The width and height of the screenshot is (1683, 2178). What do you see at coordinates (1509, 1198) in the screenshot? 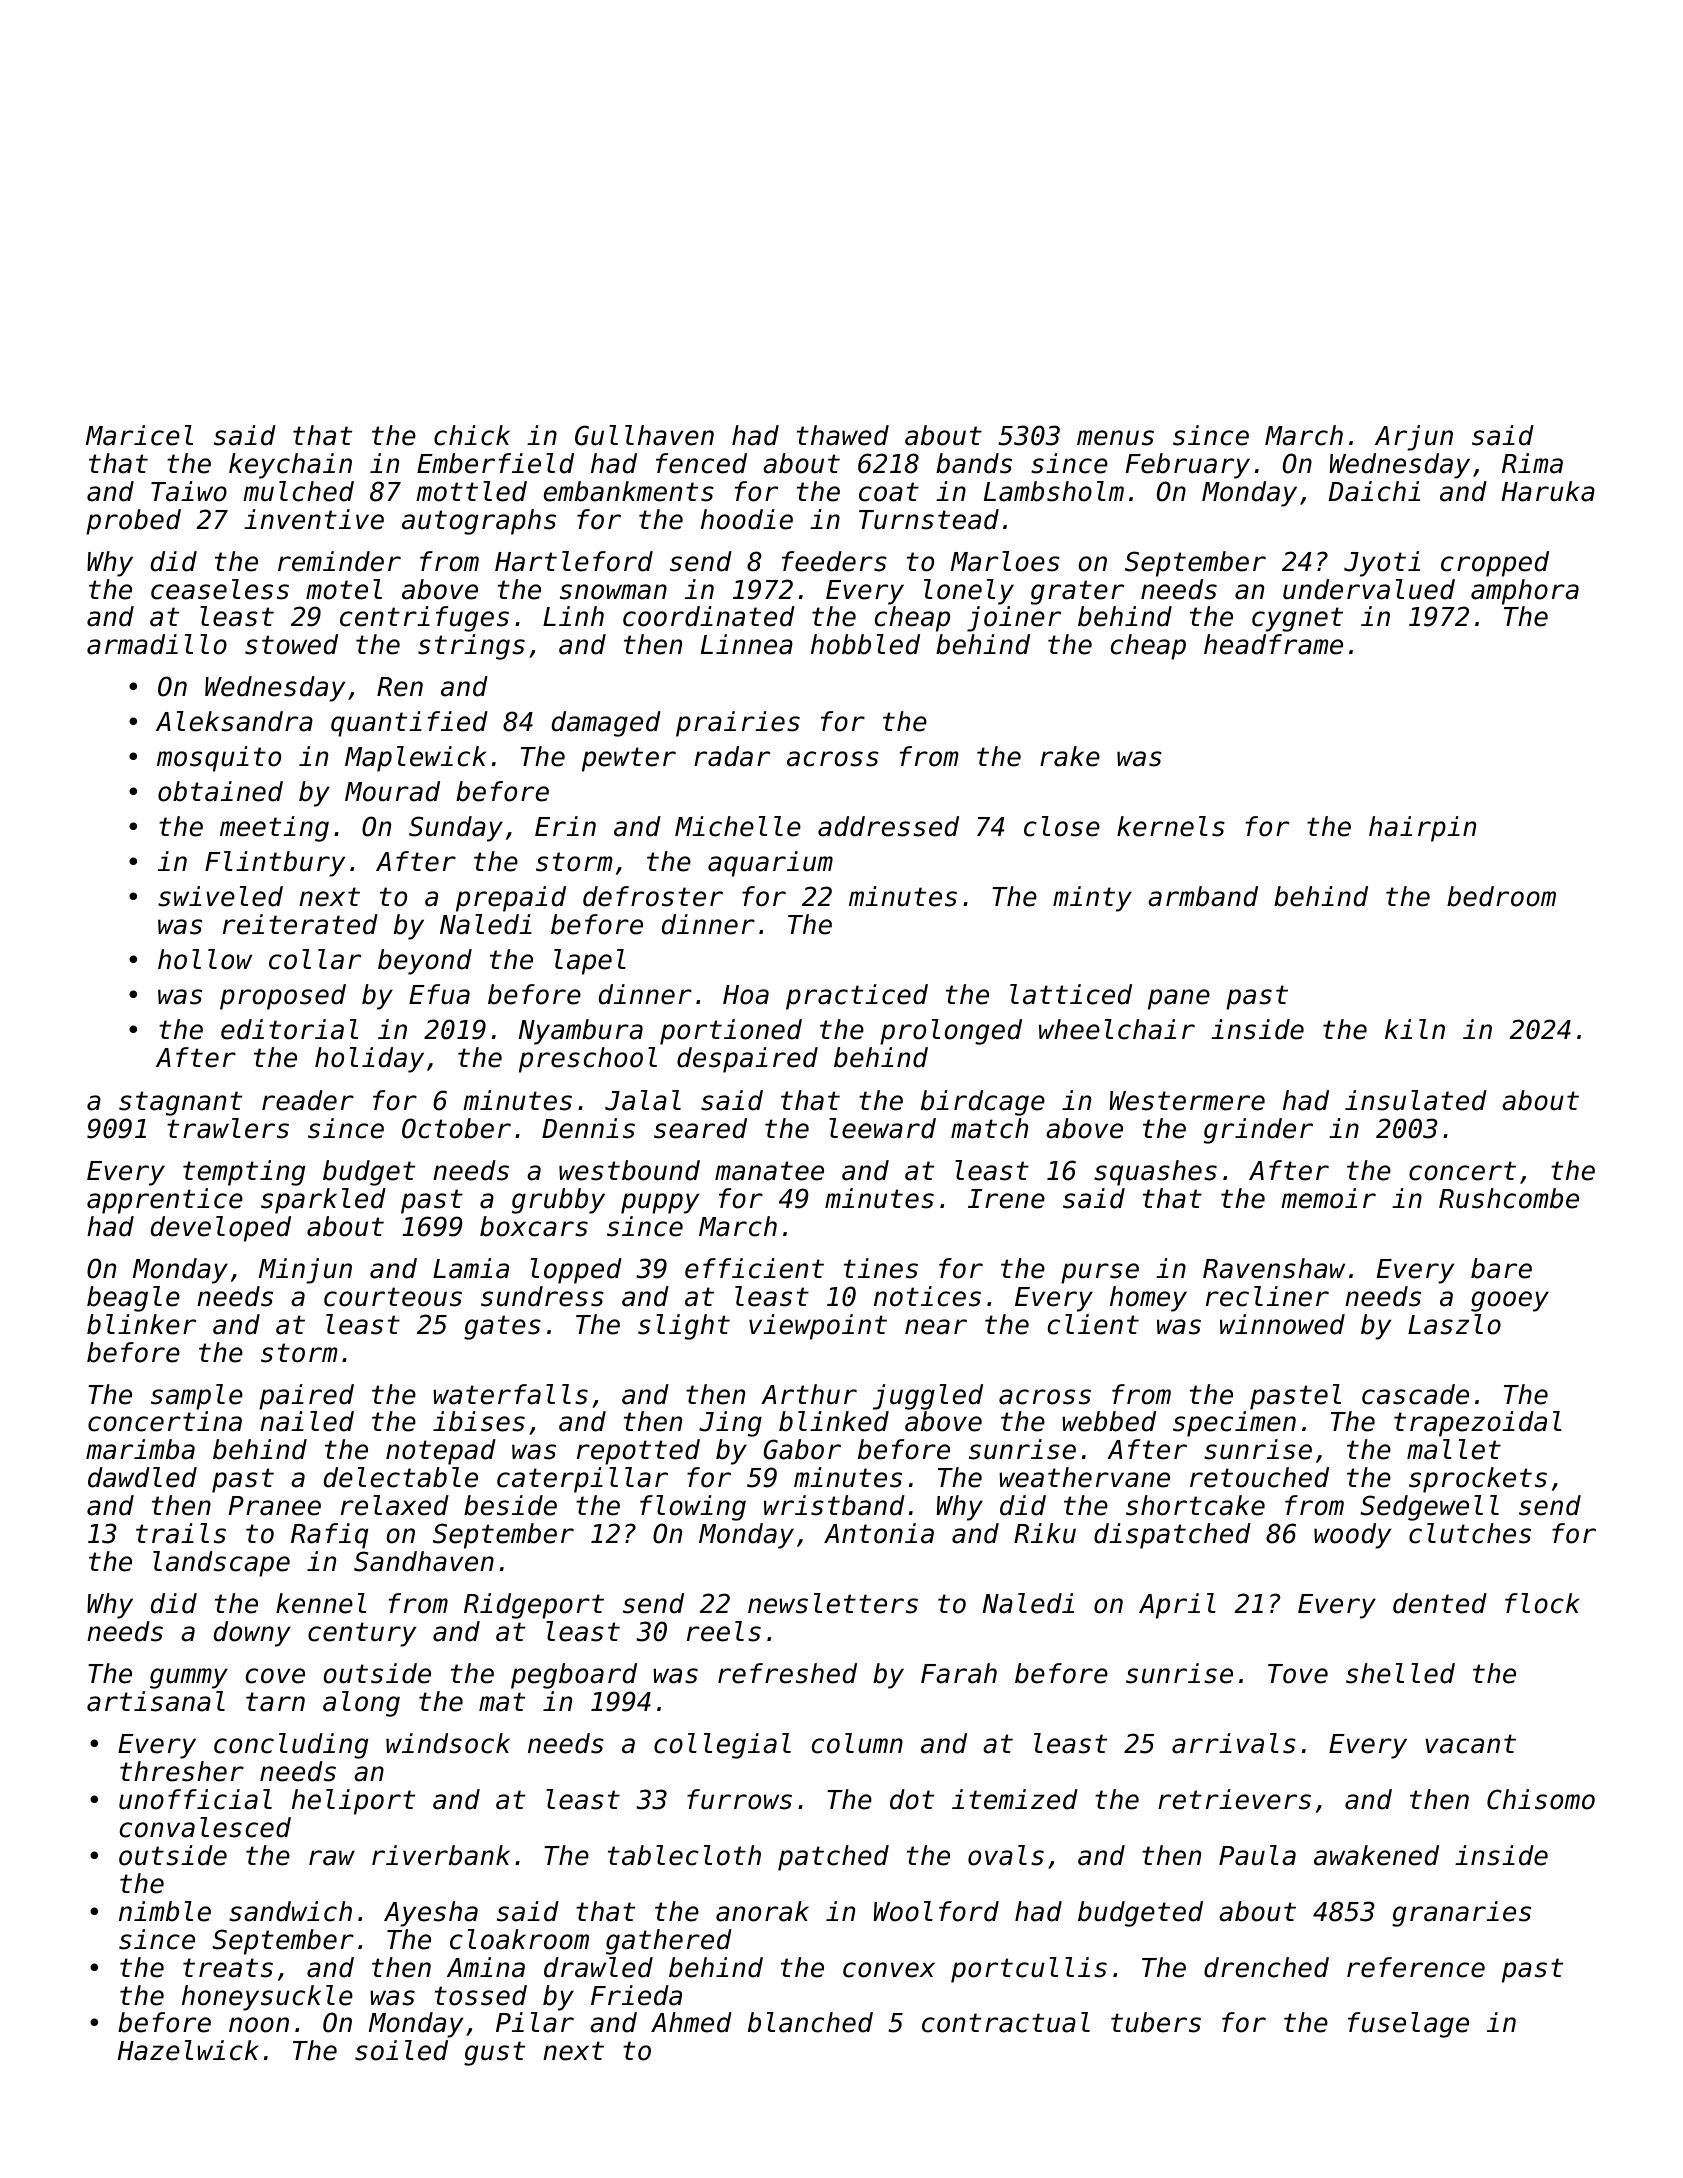
I see `Rushcombe` at bounding box center [1509, 1198].
